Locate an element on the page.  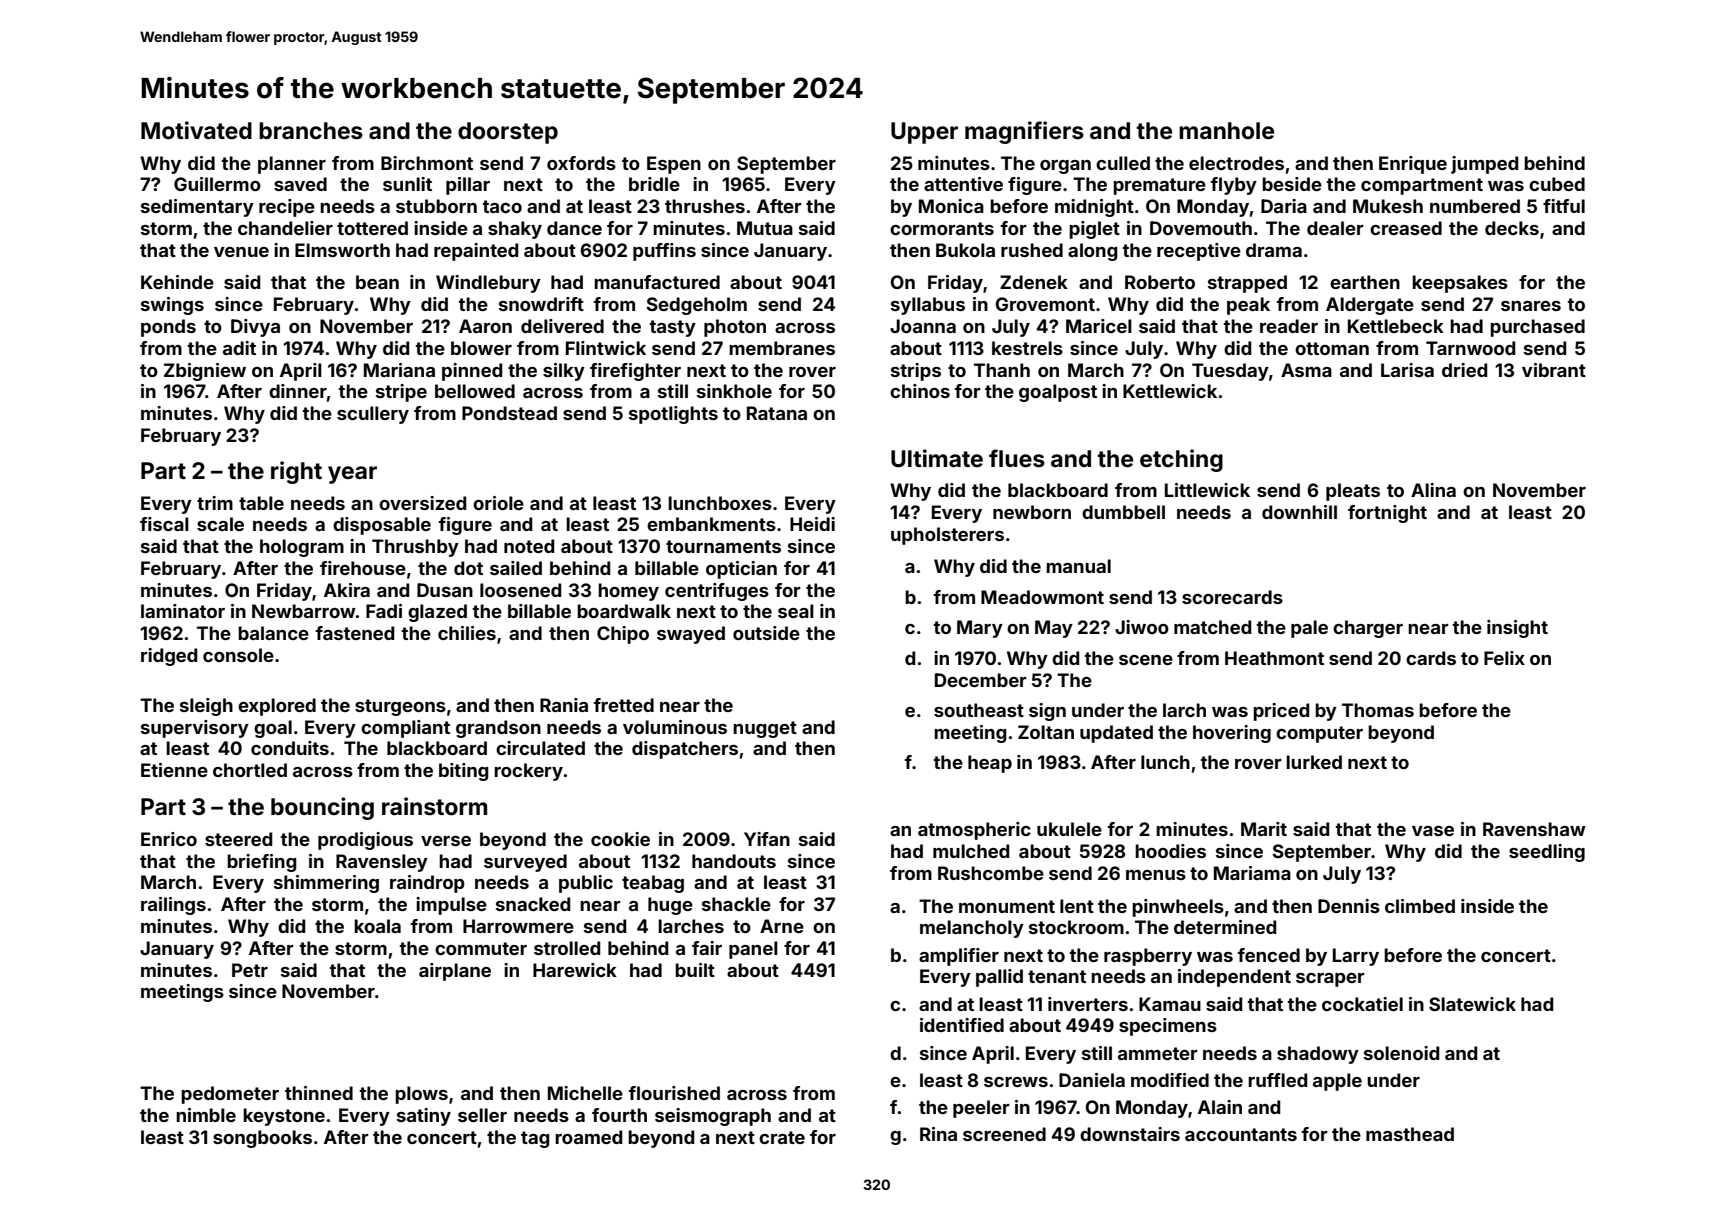
Alina is located at coordinates (1433, 490).
